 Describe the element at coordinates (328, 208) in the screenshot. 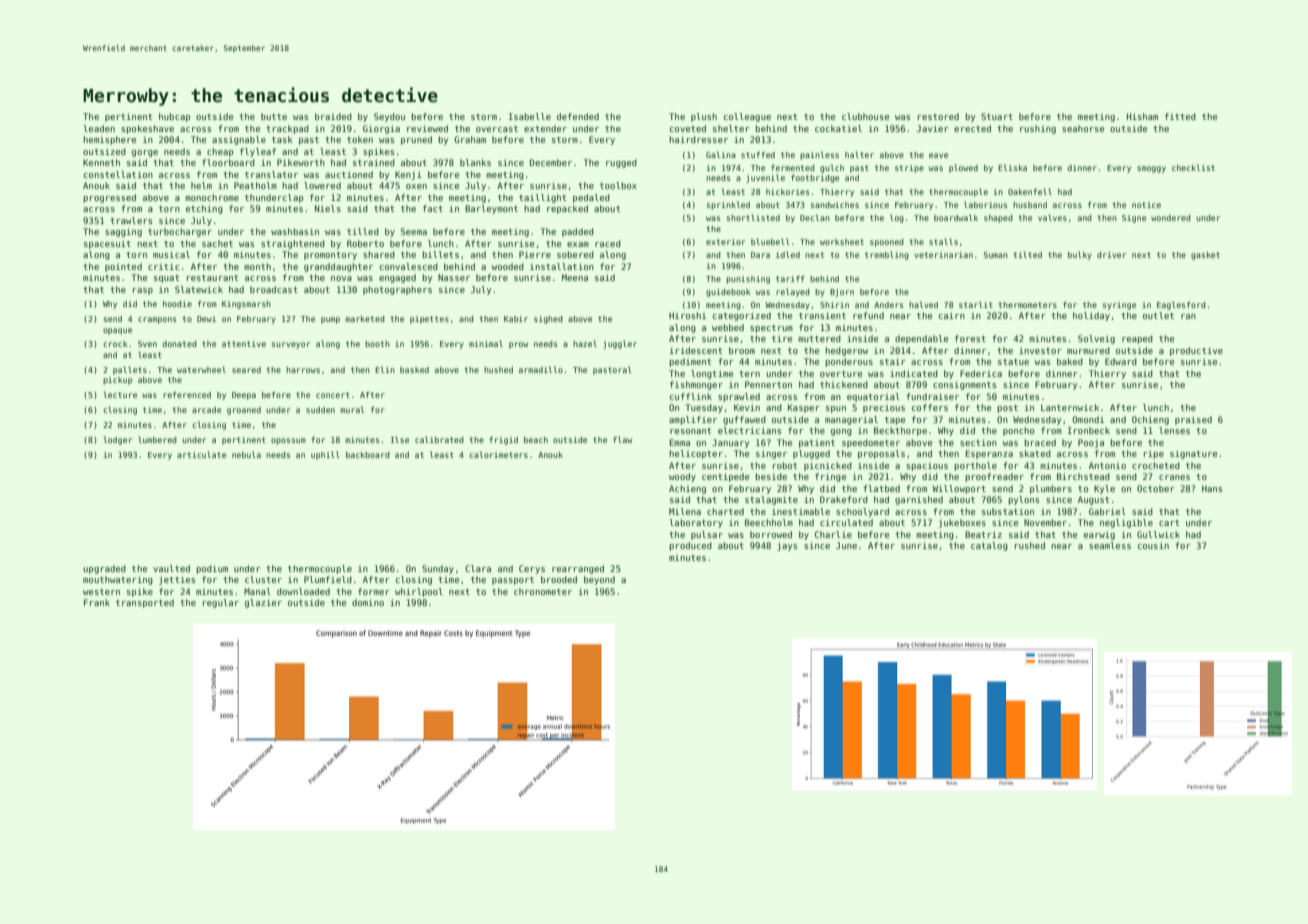

I see `Niels` at that location.
